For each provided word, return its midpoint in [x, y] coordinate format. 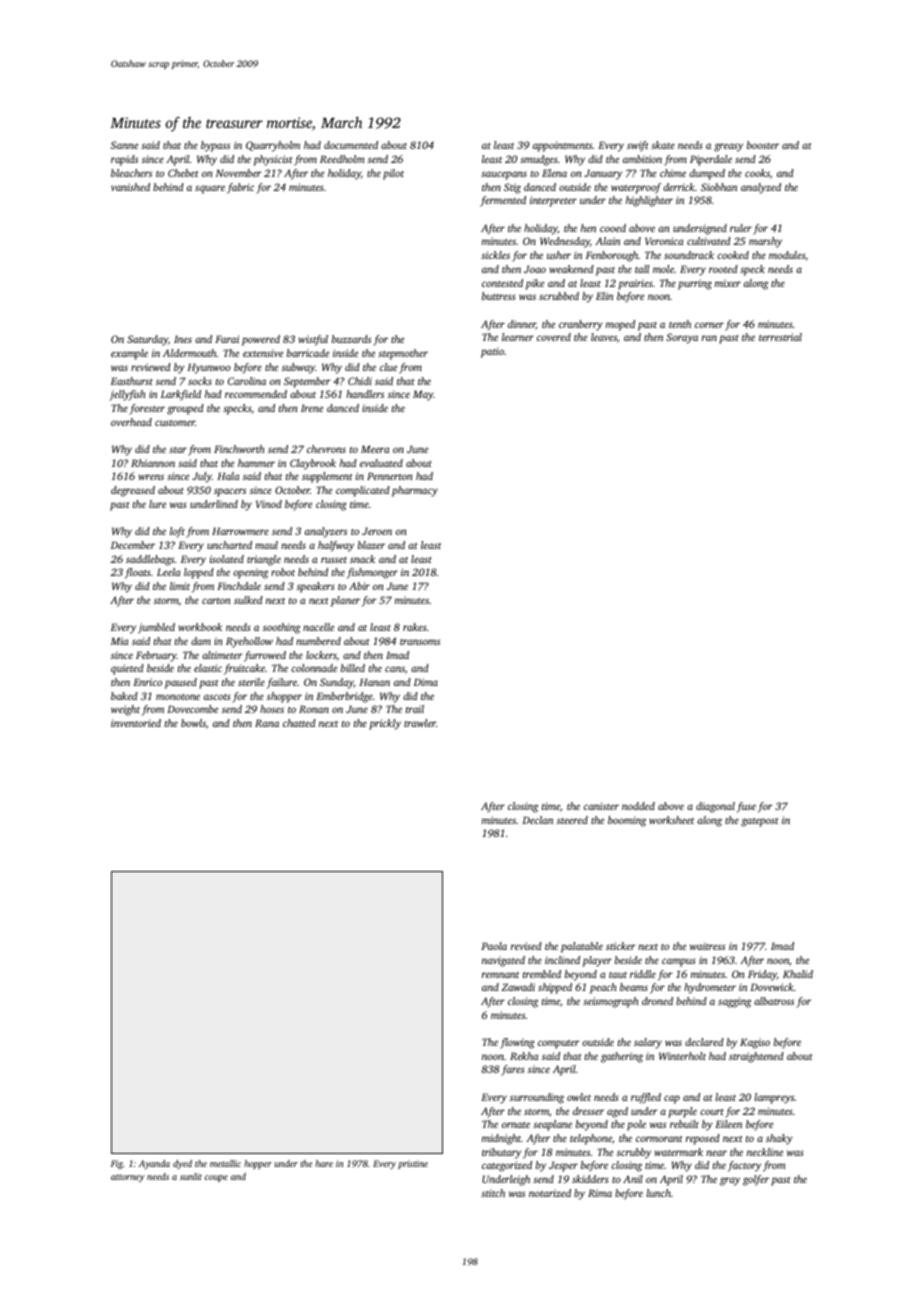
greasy [728, 147]
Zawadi [518, 987]
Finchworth [239, 449]
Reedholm [342, 159]
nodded [638, 806]
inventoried [136, 723]
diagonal [715, 807]
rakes [415, 627]
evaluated [381, 463]
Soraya [682, 338]
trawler [420, 723]
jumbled [156, 628]
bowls [193, 723]
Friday [762, 975]
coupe [216, 1178]
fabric [240, 188]
